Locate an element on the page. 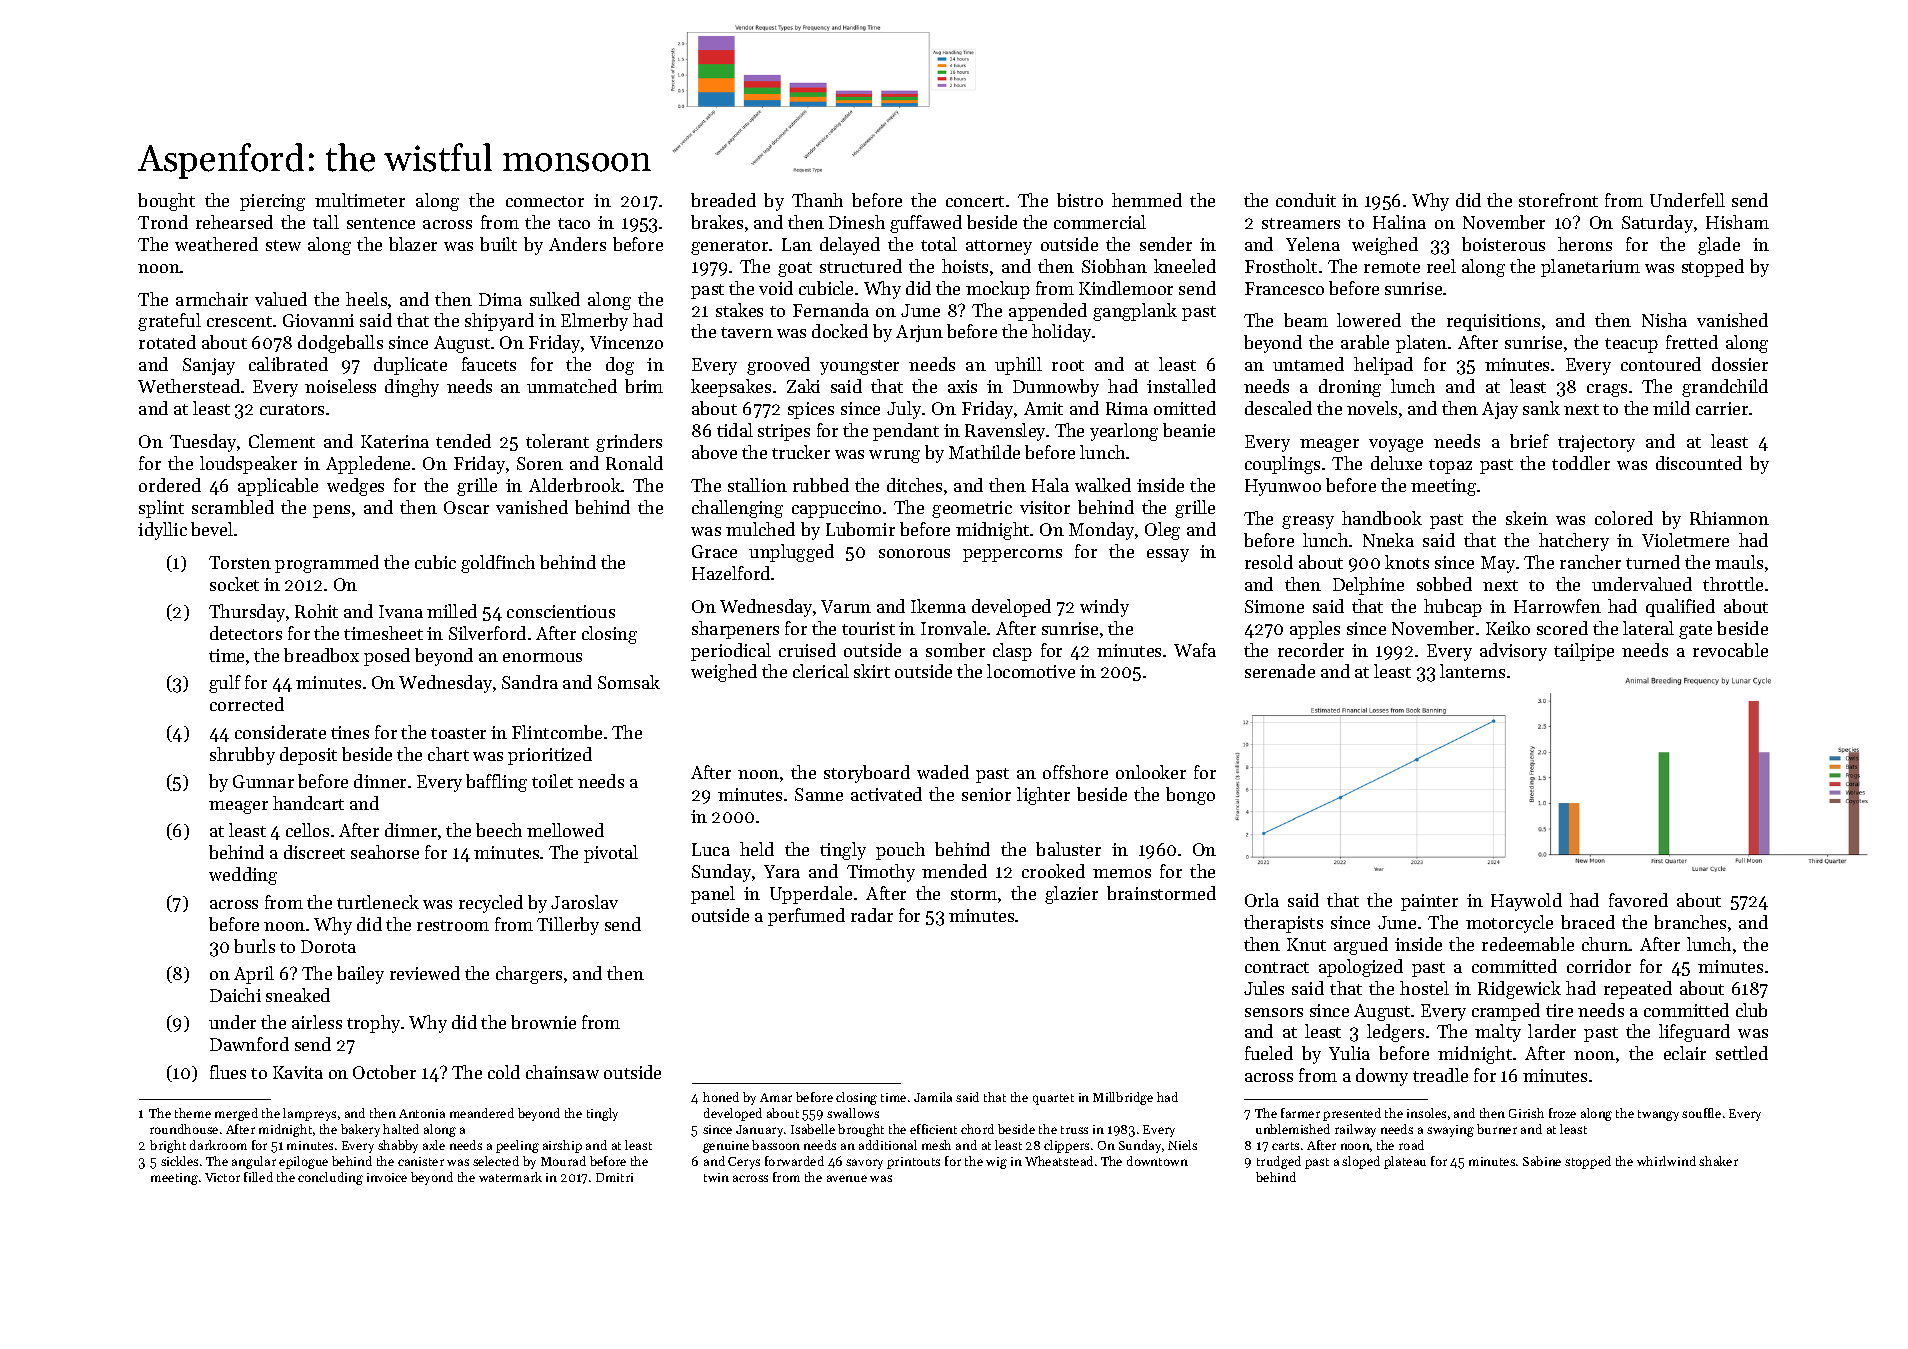 This image has height=1349, width=1908. reviewed is located at coordinates (425, 973).
